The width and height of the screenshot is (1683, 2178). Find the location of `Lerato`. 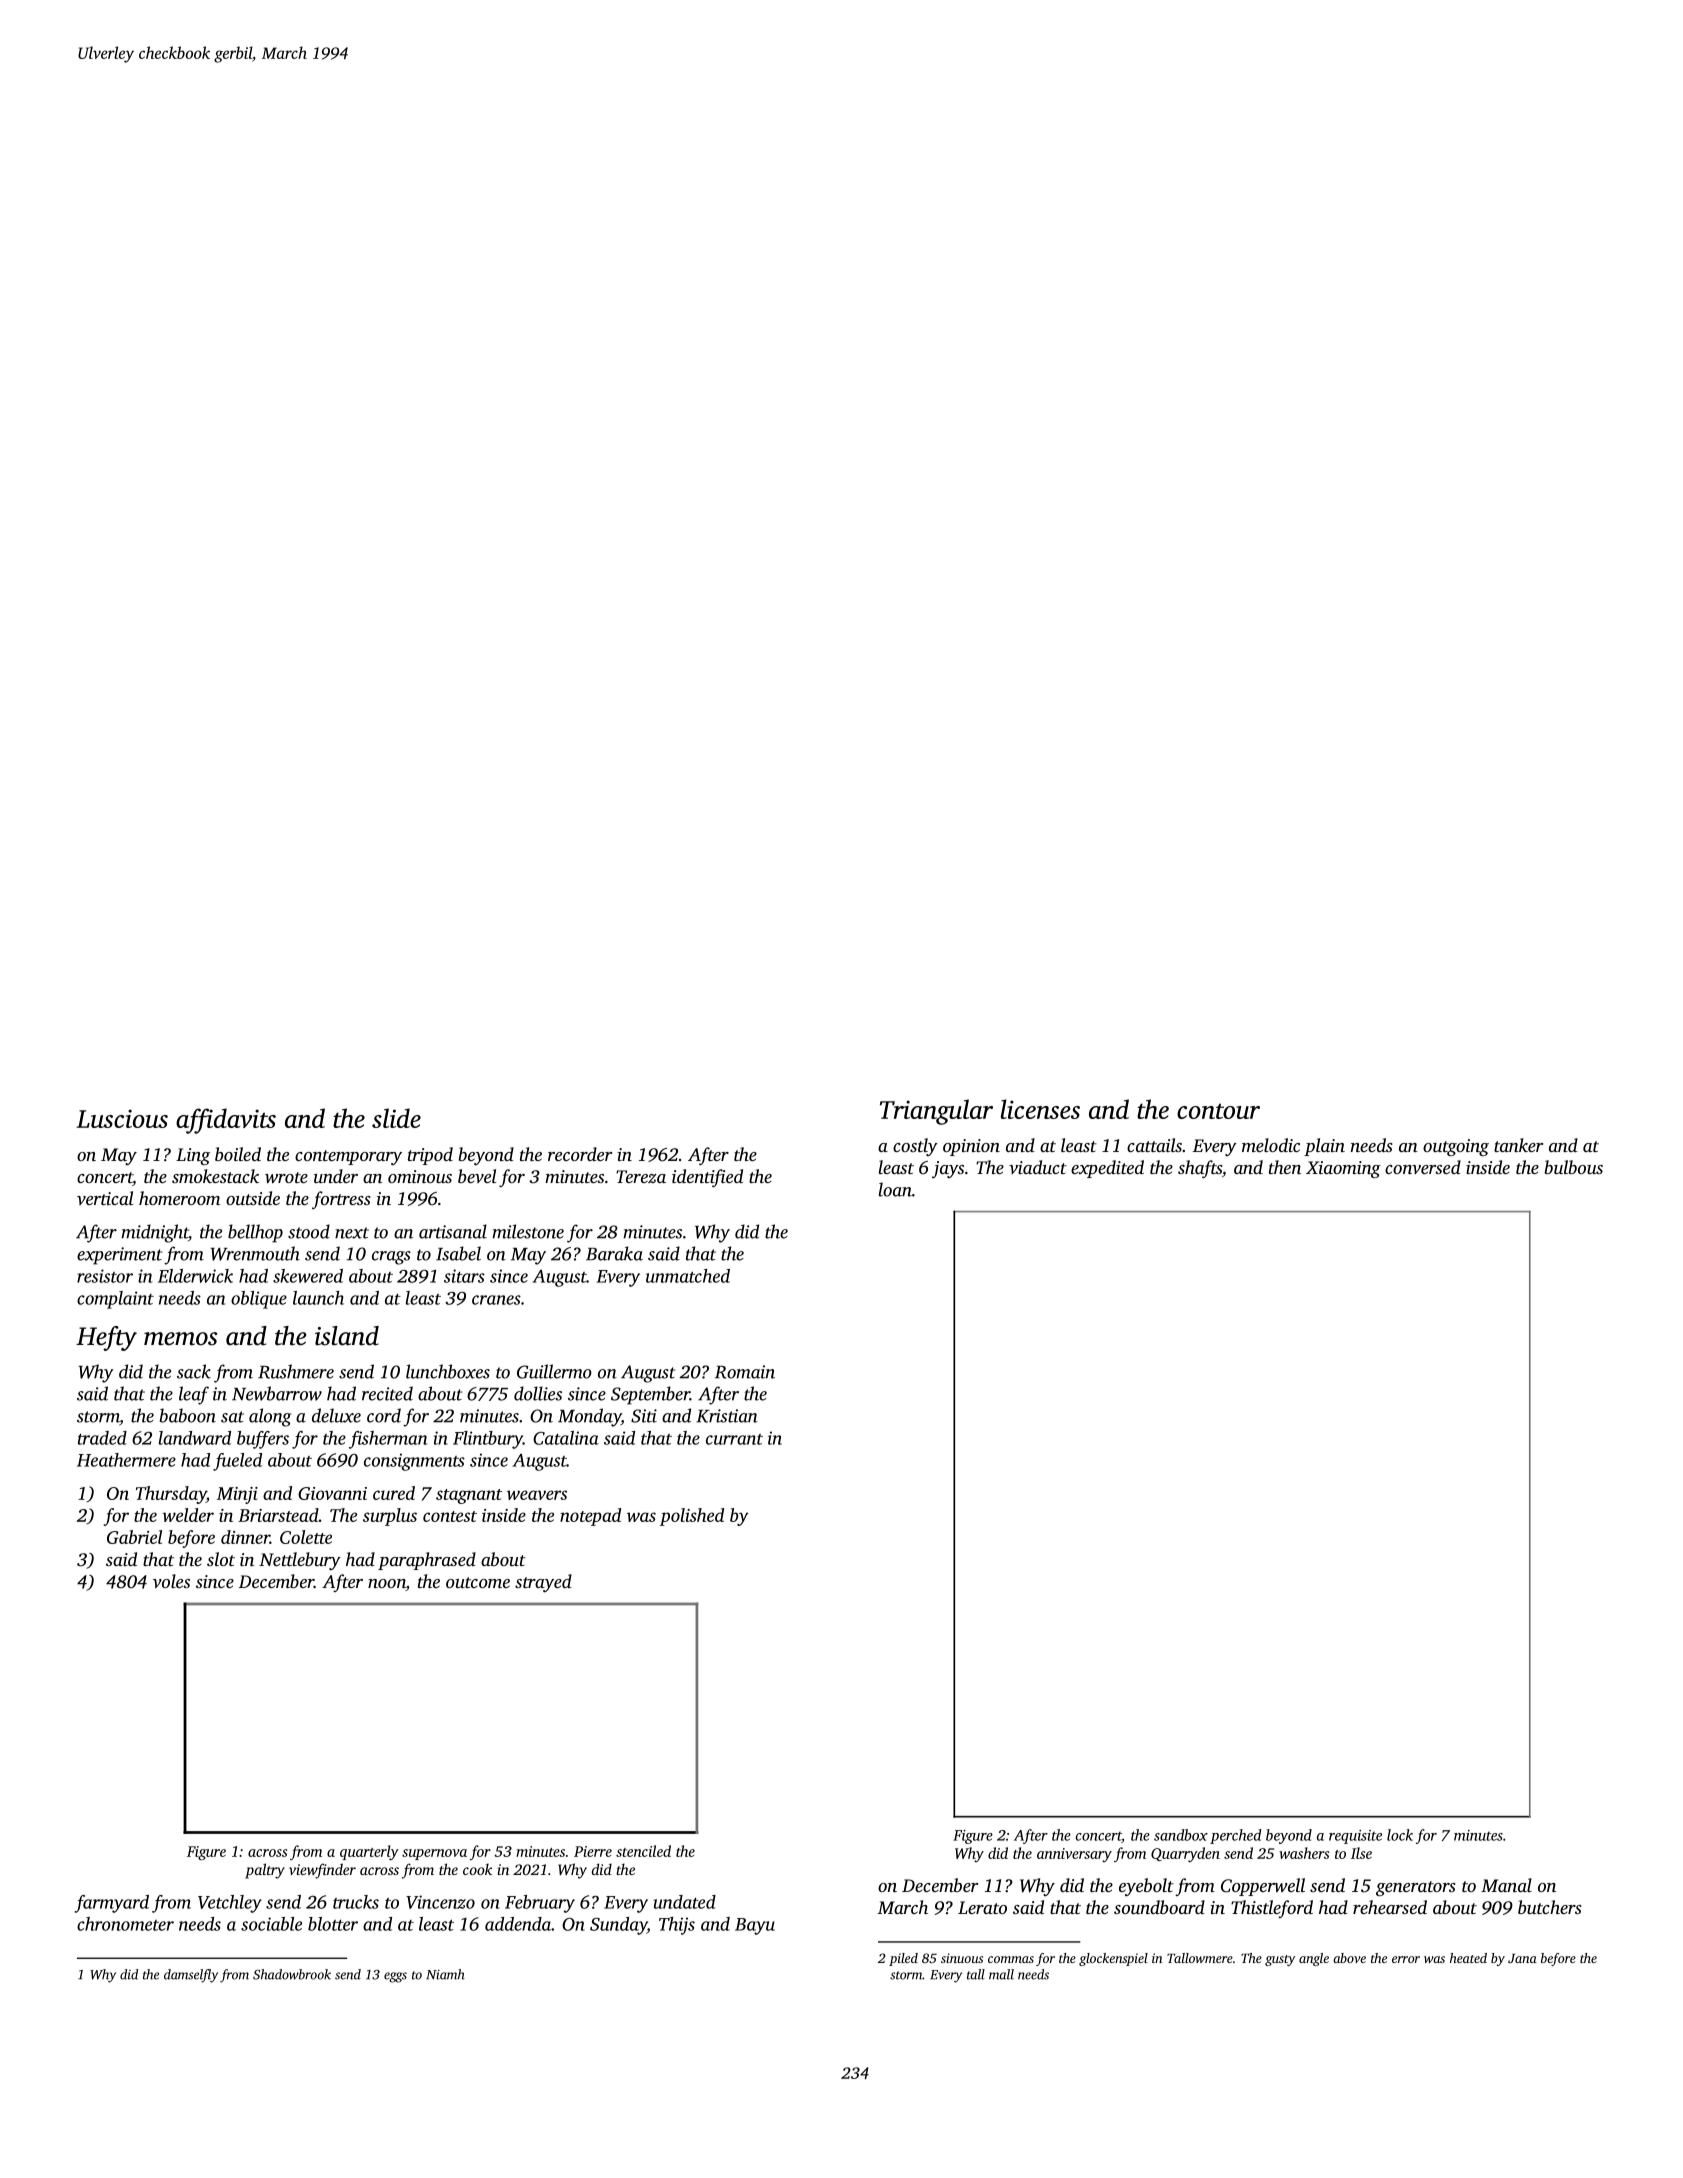

Lerato is located at coordinates (982, 1907).
